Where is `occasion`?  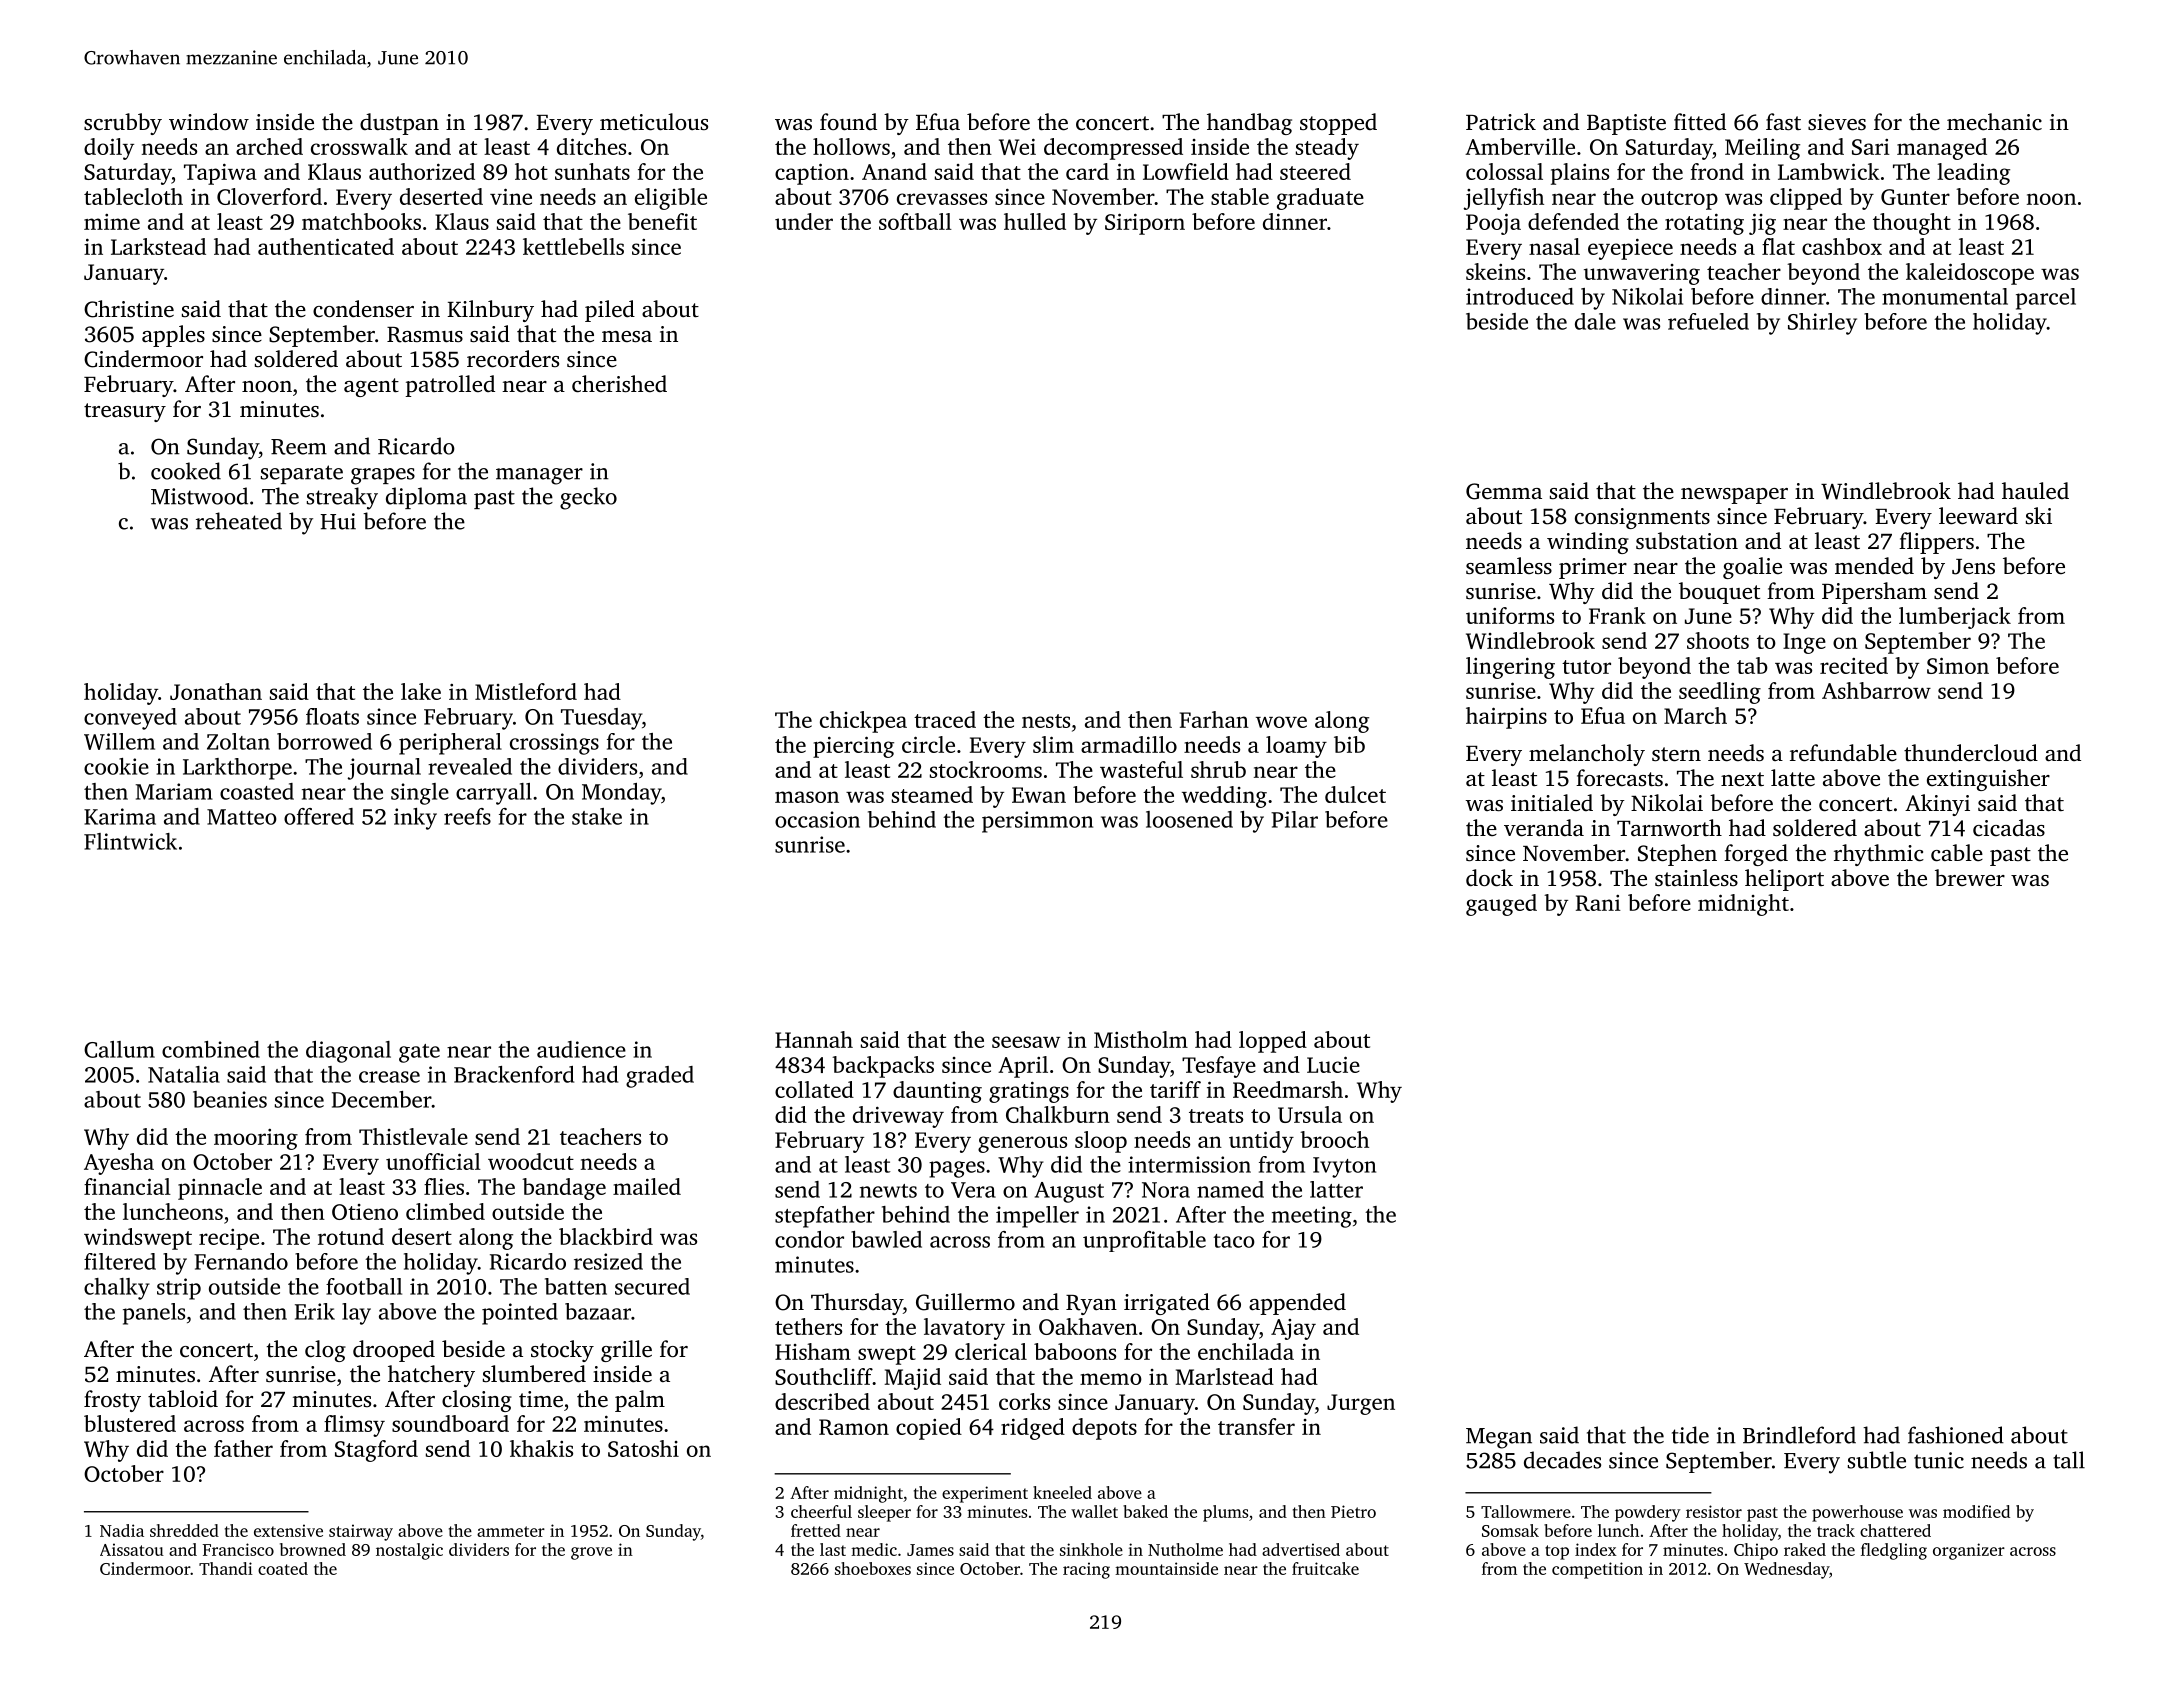
occasion is located at coordinates (817, 819).
